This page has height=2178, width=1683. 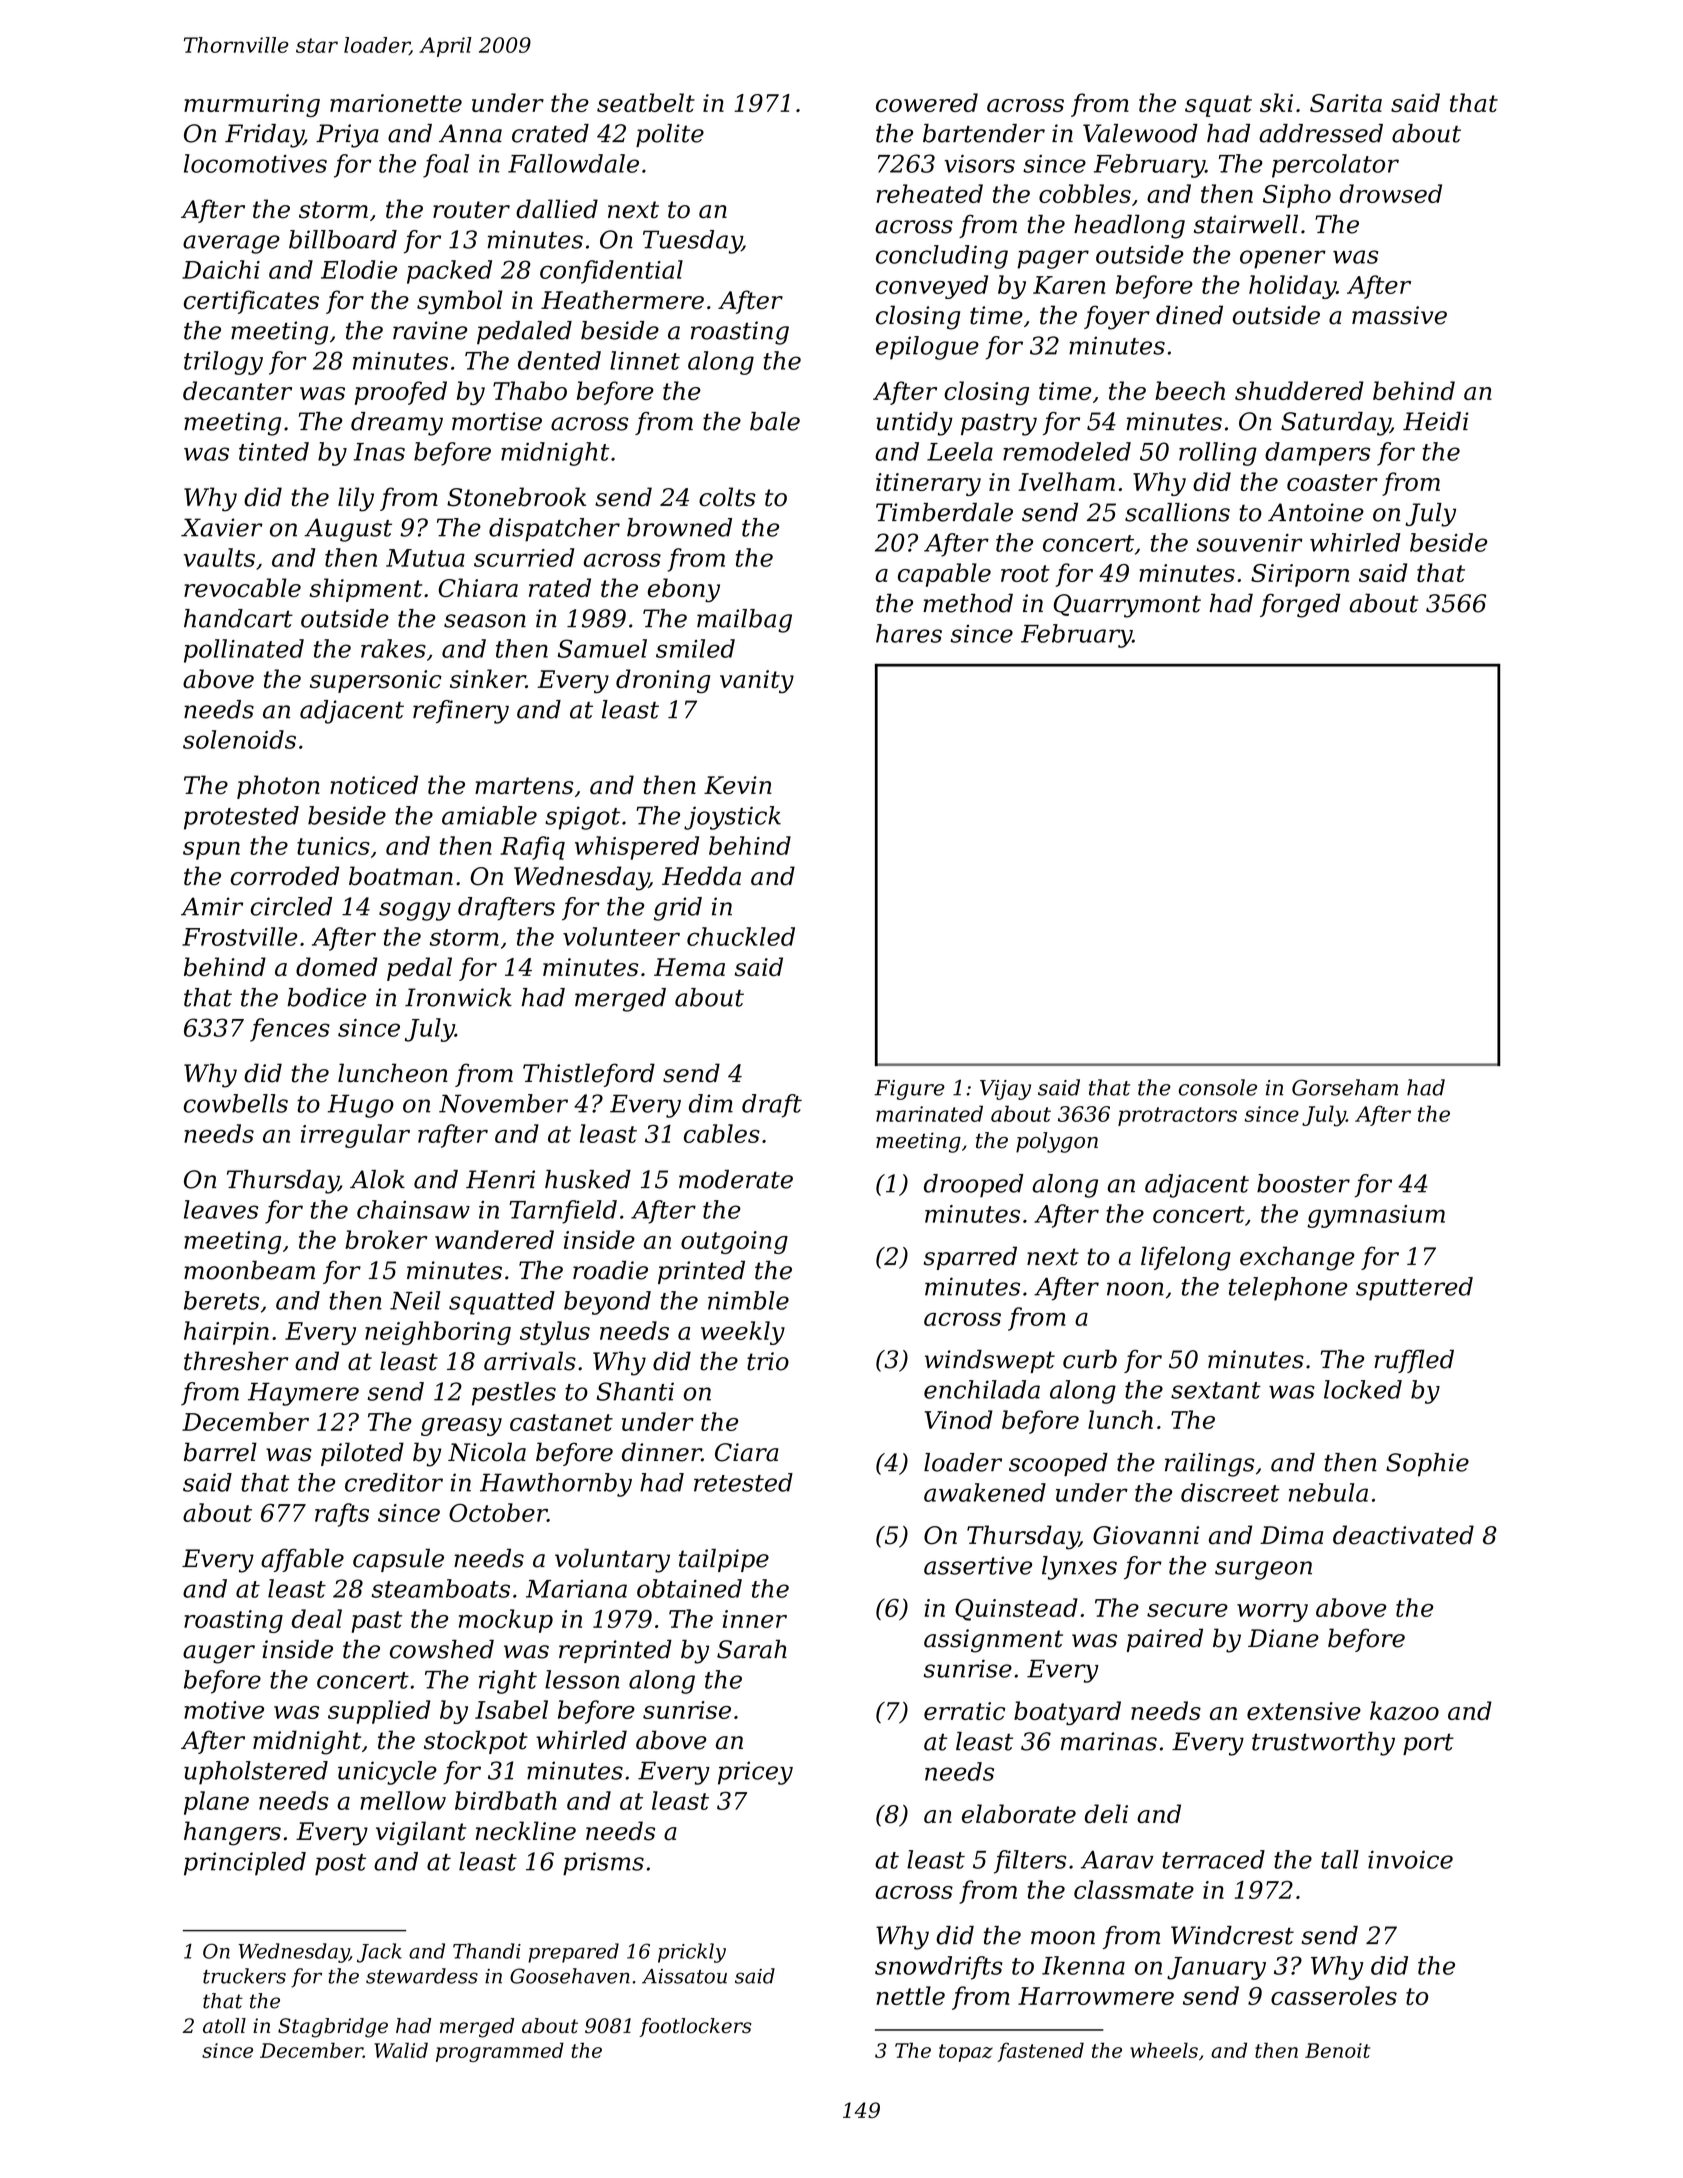 What do you see at coordinates (362, 1454) in the page?
I see `piloted` at bounding box center [362, 1454].
